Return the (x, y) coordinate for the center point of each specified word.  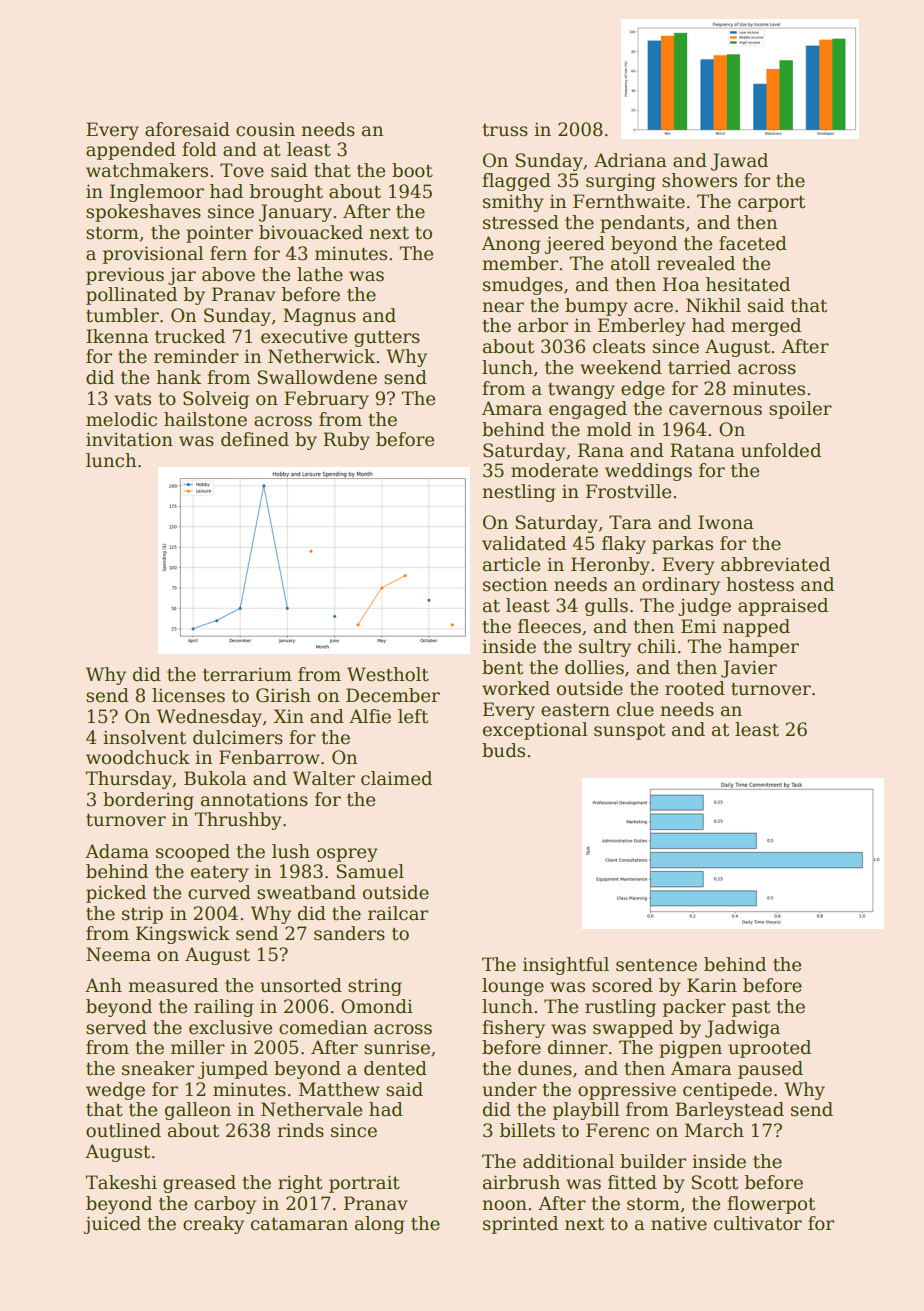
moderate (554, 470)
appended (131, 151)
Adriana (630, 160)
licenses (188, 695)
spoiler (800, 410)
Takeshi (121, 1182)
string (375, 987)
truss (505, 130)
